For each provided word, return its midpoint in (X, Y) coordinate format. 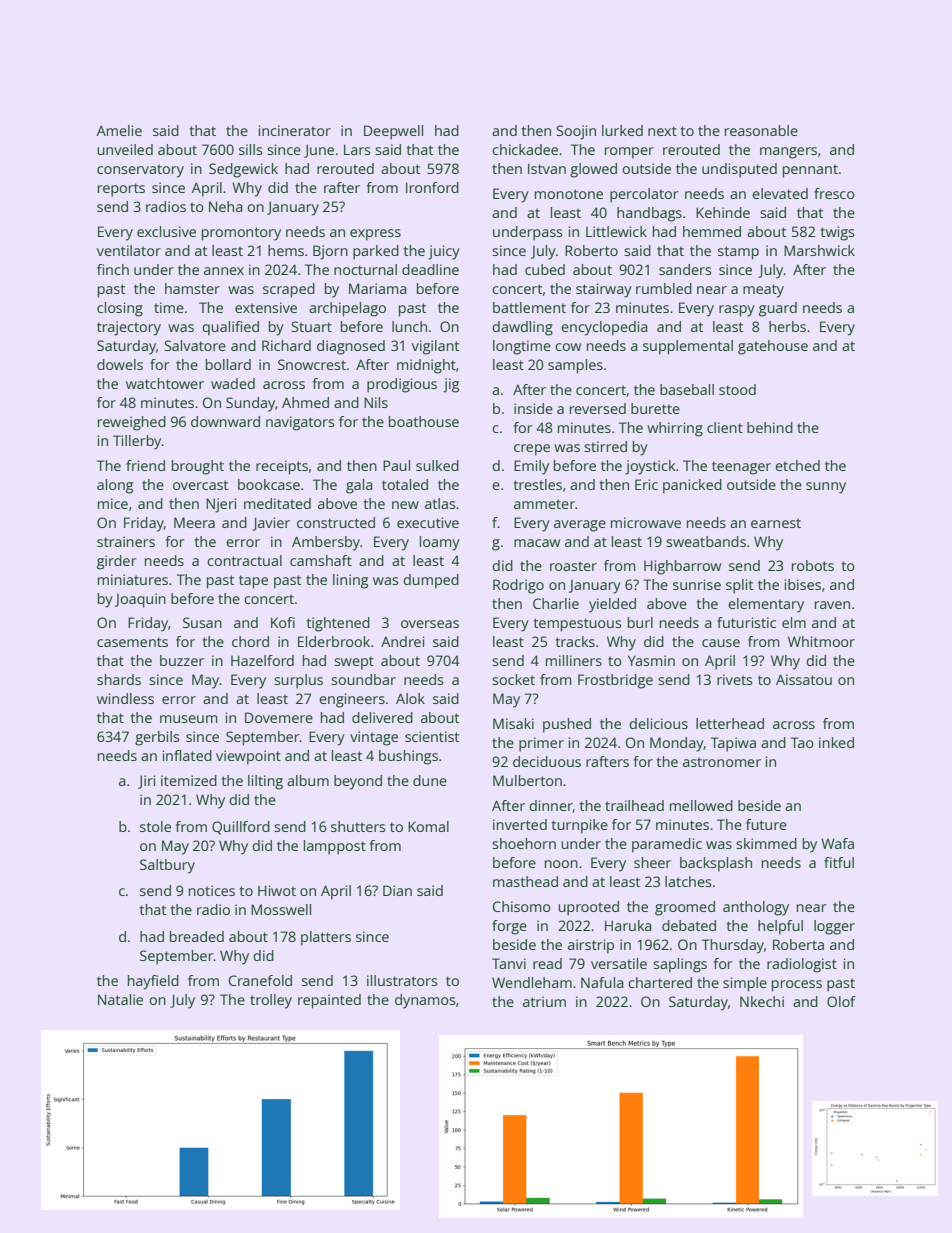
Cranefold (260, 980)
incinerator (295, 130)
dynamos (425, 1001)
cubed (545, 269)
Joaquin (140, 600)
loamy (440, 543)
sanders (685, 269)
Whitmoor (821, 641)
